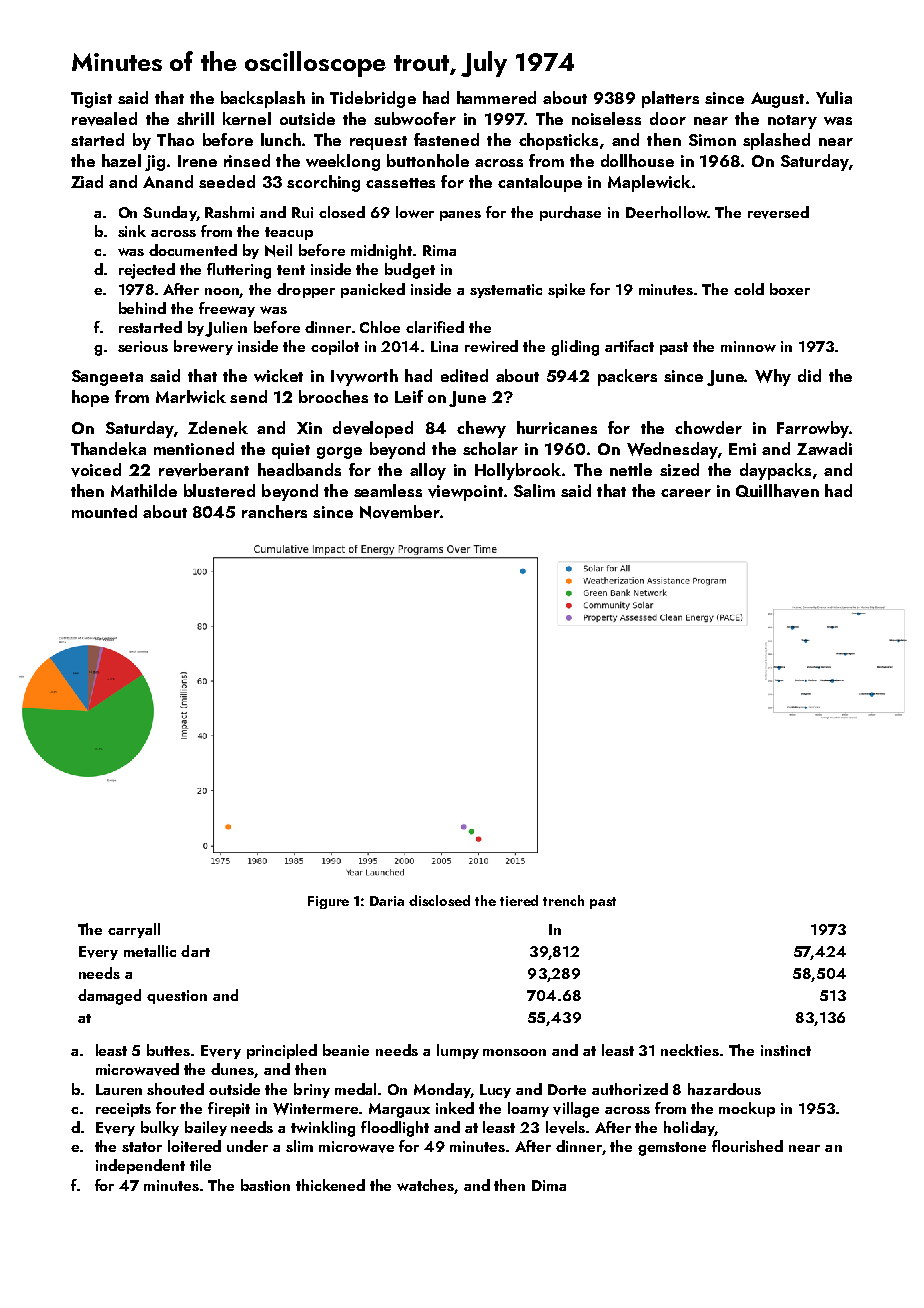 Image resolution: width=924 pixels, height=1308 pixels. What do you see at coordinates (168, 181) in the image?
I see `Anand` at bounding box center [168, 181].
